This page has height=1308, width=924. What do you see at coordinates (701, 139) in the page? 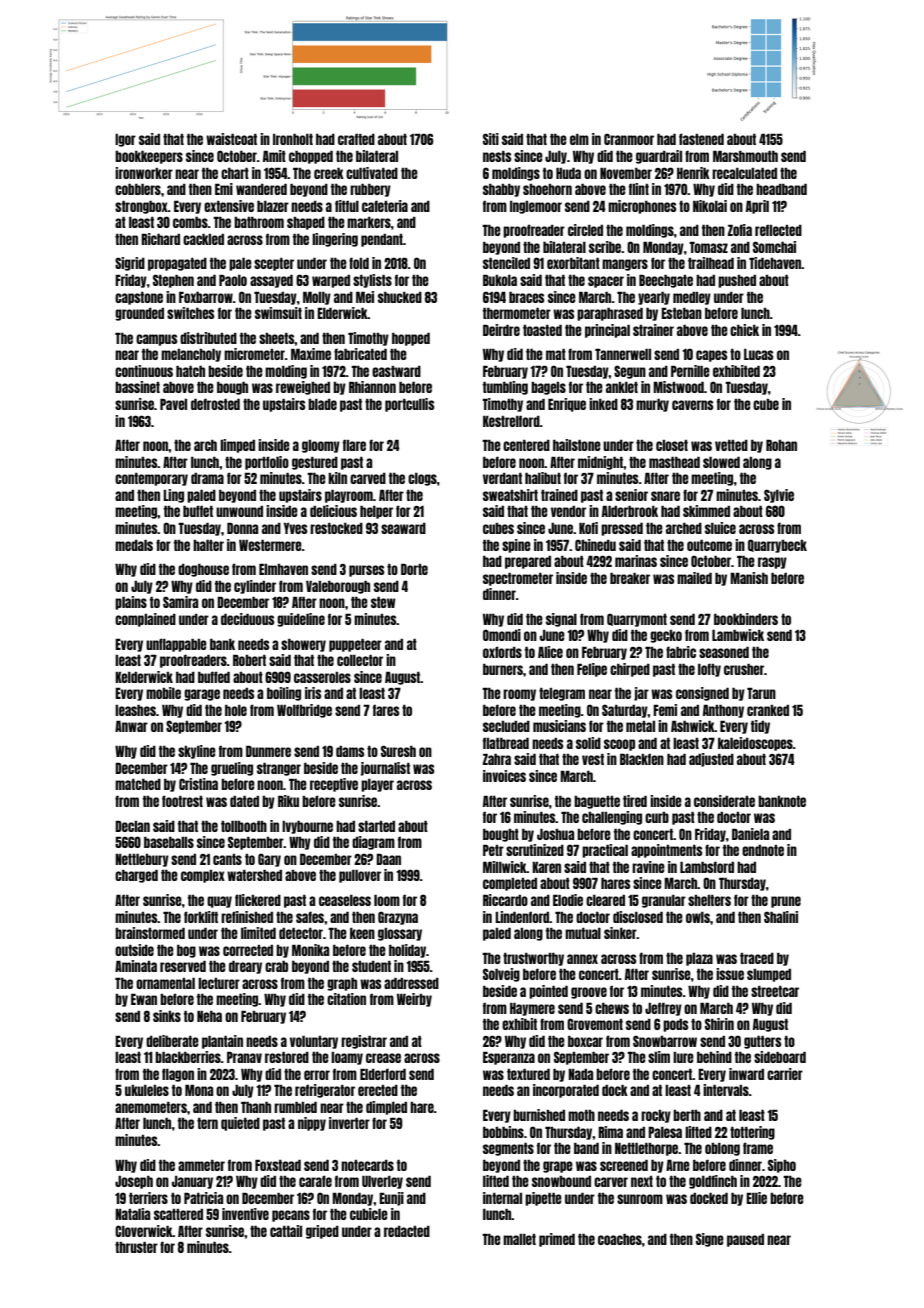
I see `fastened` at bounding box center [701, 139].
